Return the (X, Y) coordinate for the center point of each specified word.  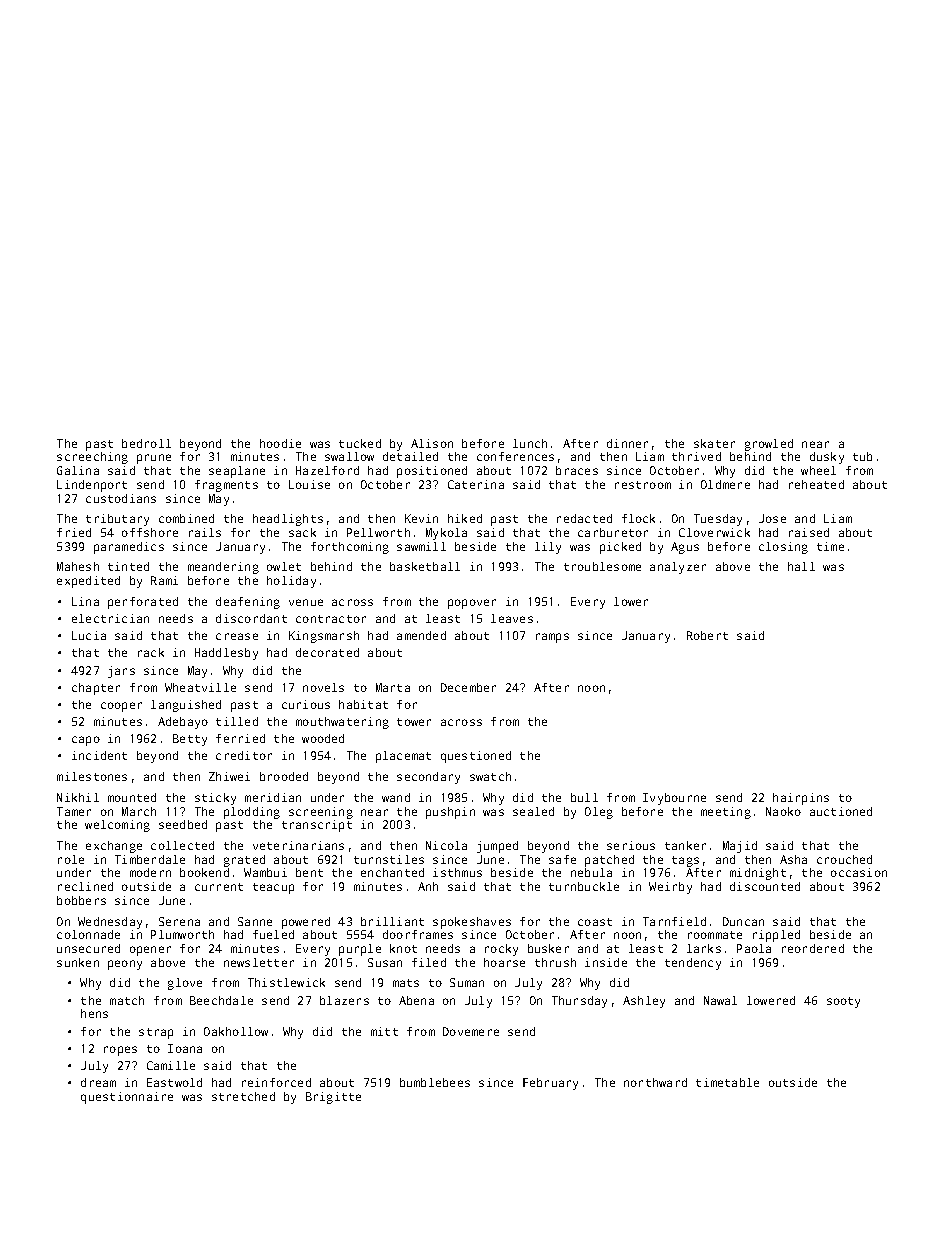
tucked (360, 443)
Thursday (579, 1002)
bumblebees (435, 1082)
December (468, 687)
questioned (476, 757)
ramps (552, 638)
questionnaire (127, 1098)
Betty (190, 740)
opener (150, 951)
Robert (707, 635)
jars (121, 672)
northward (655, 1082)
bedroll (146, 443)
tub (862, 456)
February (550, 1084)
